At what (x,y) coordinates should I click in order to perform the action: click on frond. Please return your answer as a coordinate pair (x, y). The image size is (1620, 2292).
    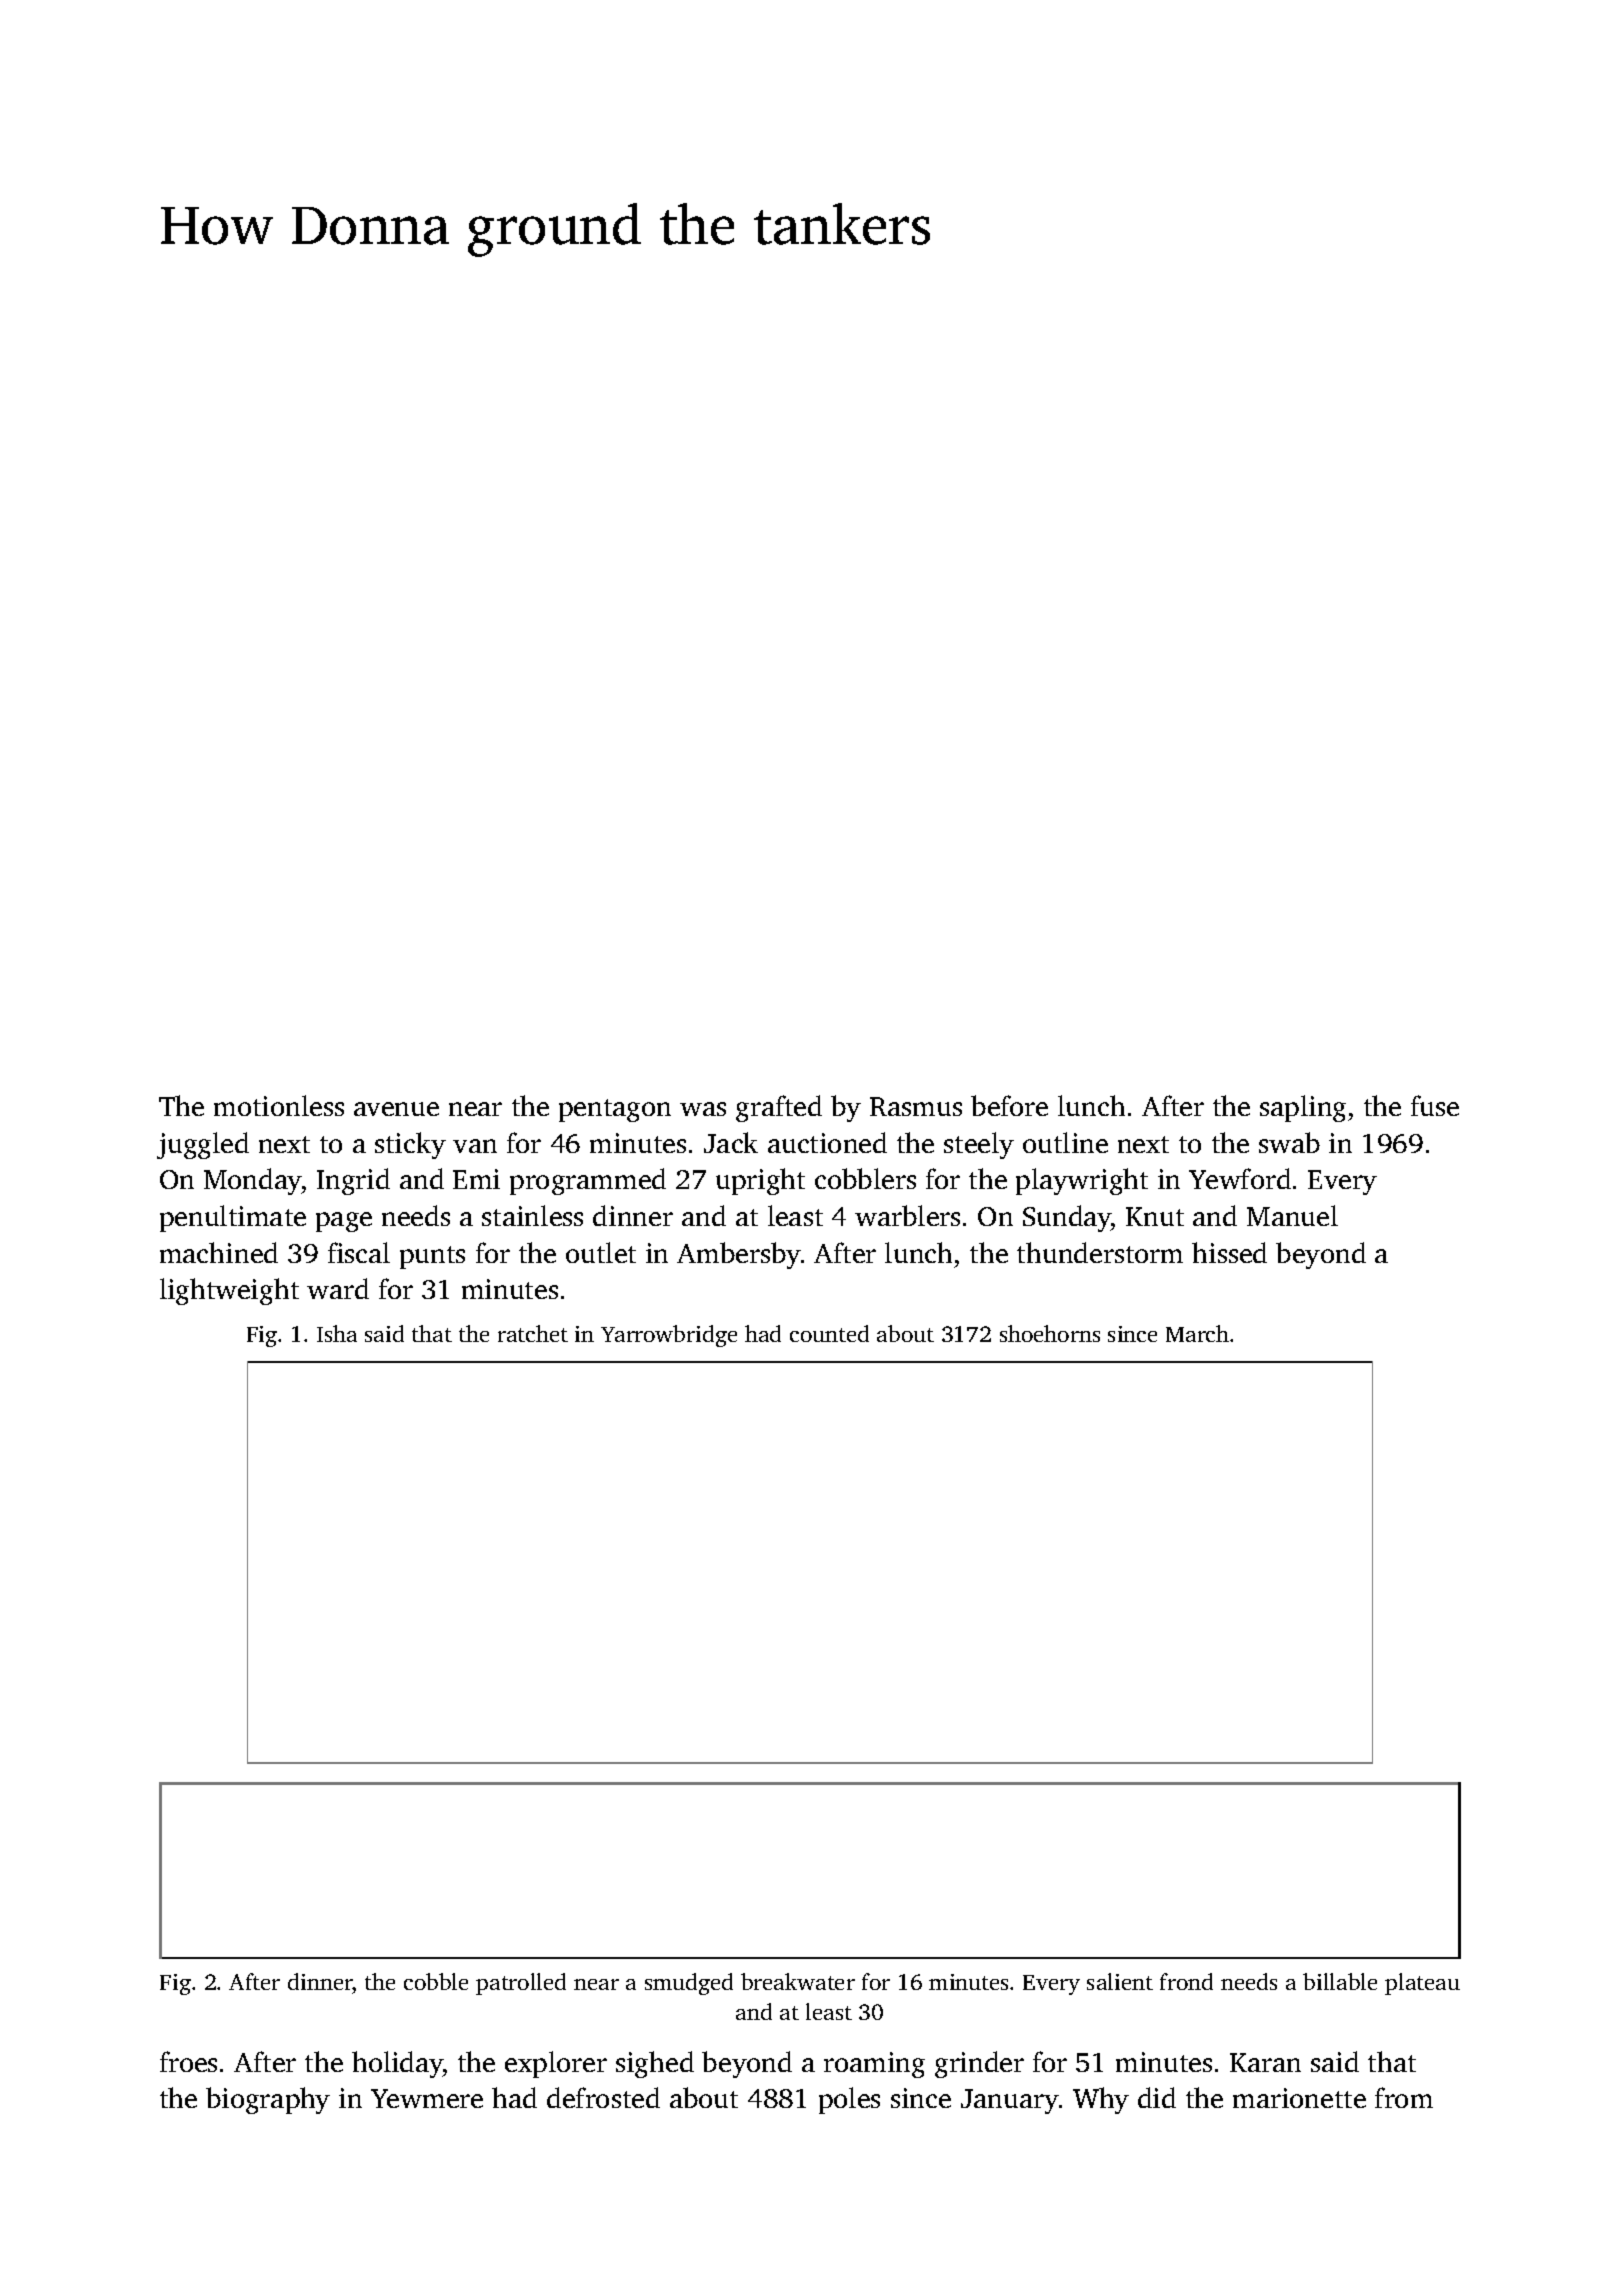
    Looking at the image, I should click on (1186, 1981).
